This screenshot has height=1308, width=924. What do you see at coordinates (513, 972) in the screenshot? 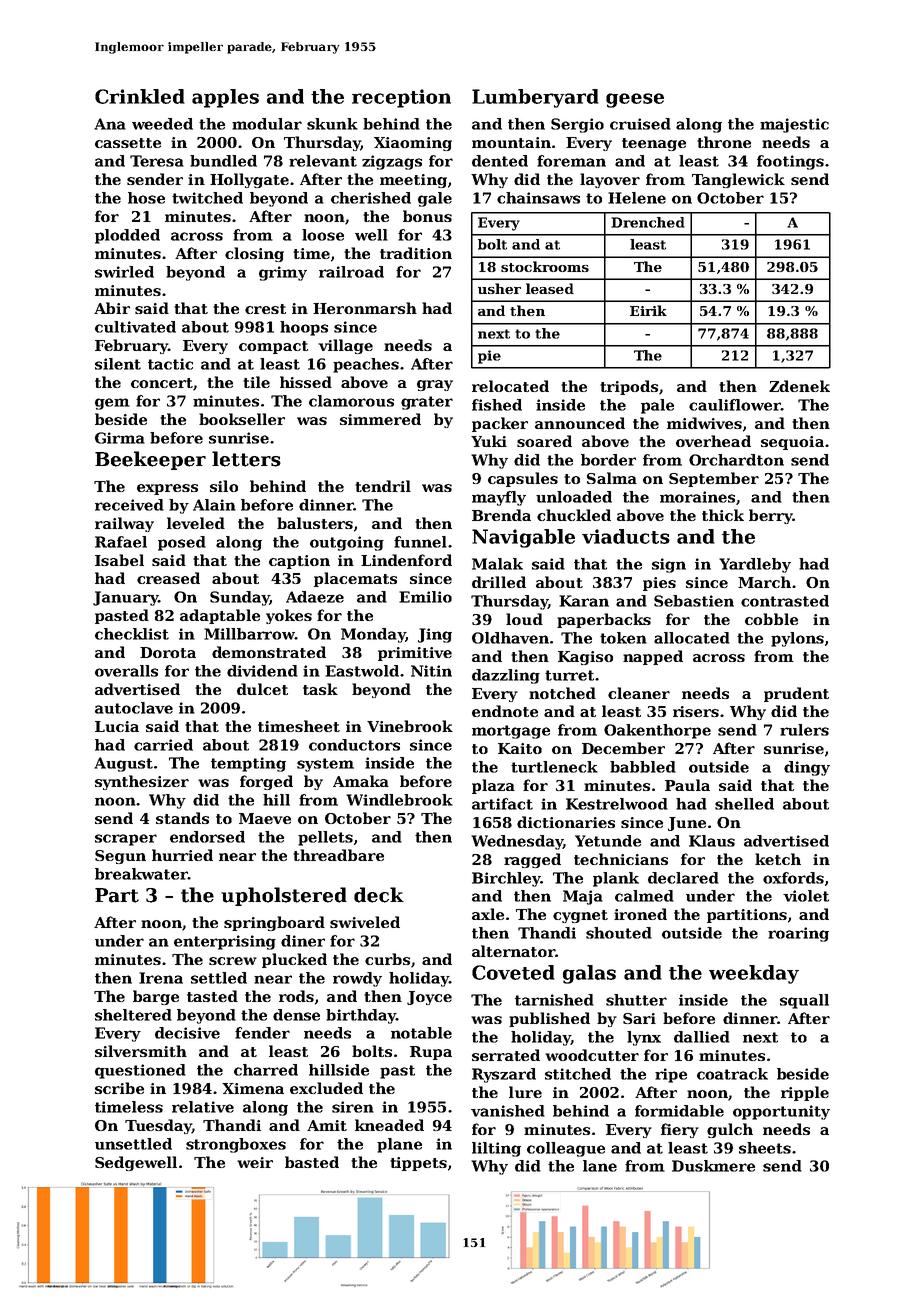
I see `Coveted` at bounding box center [513, 972].
